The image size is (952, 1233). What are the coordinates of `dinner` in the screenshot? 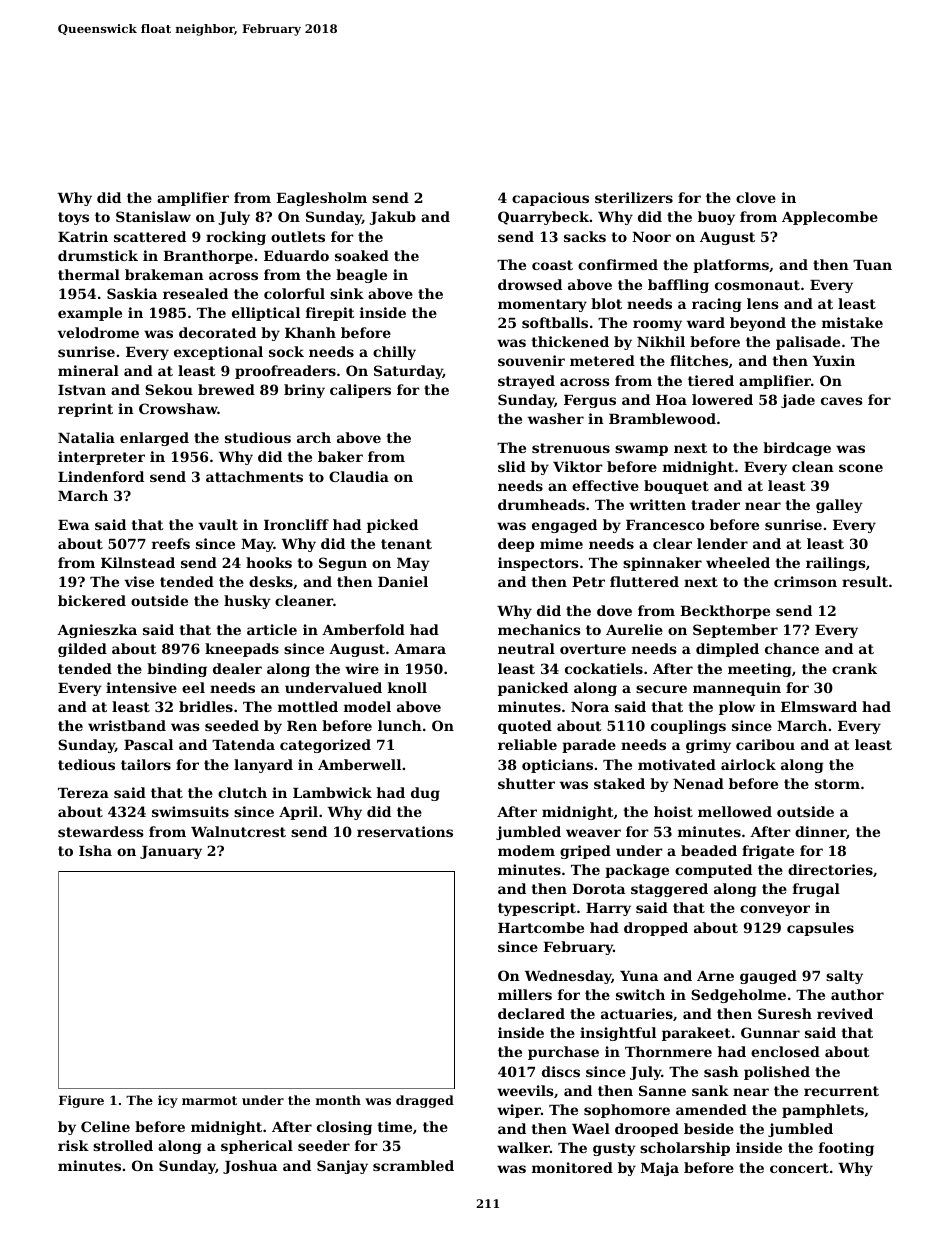 It's located at (820, 831).
